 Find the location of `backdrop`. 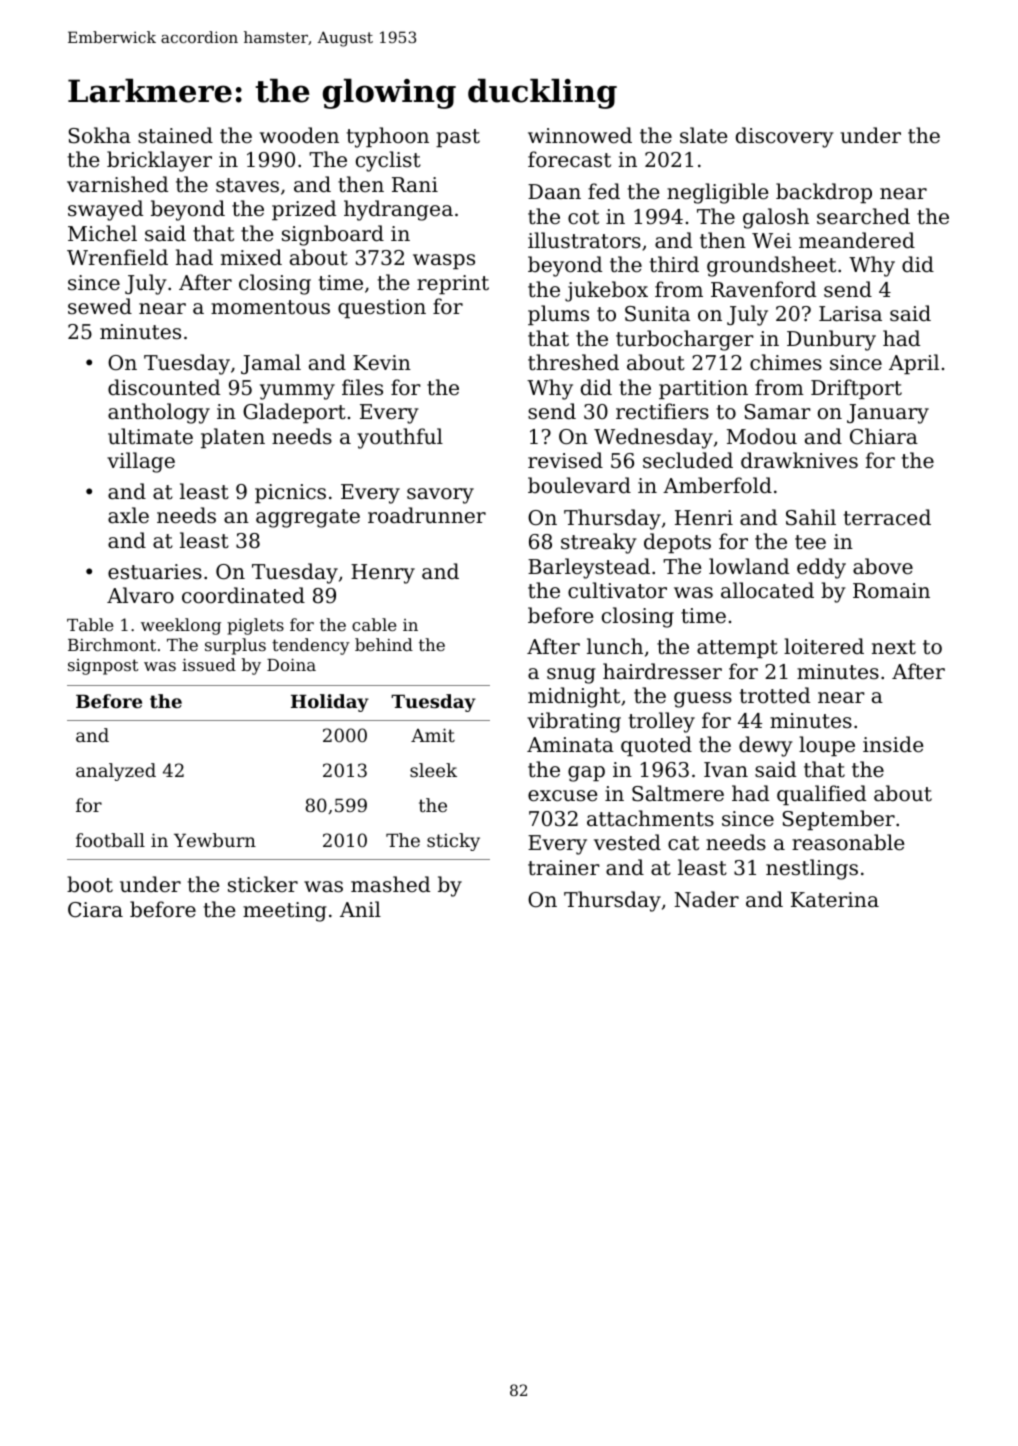

backdrop is located at coordinates (824, 193).
